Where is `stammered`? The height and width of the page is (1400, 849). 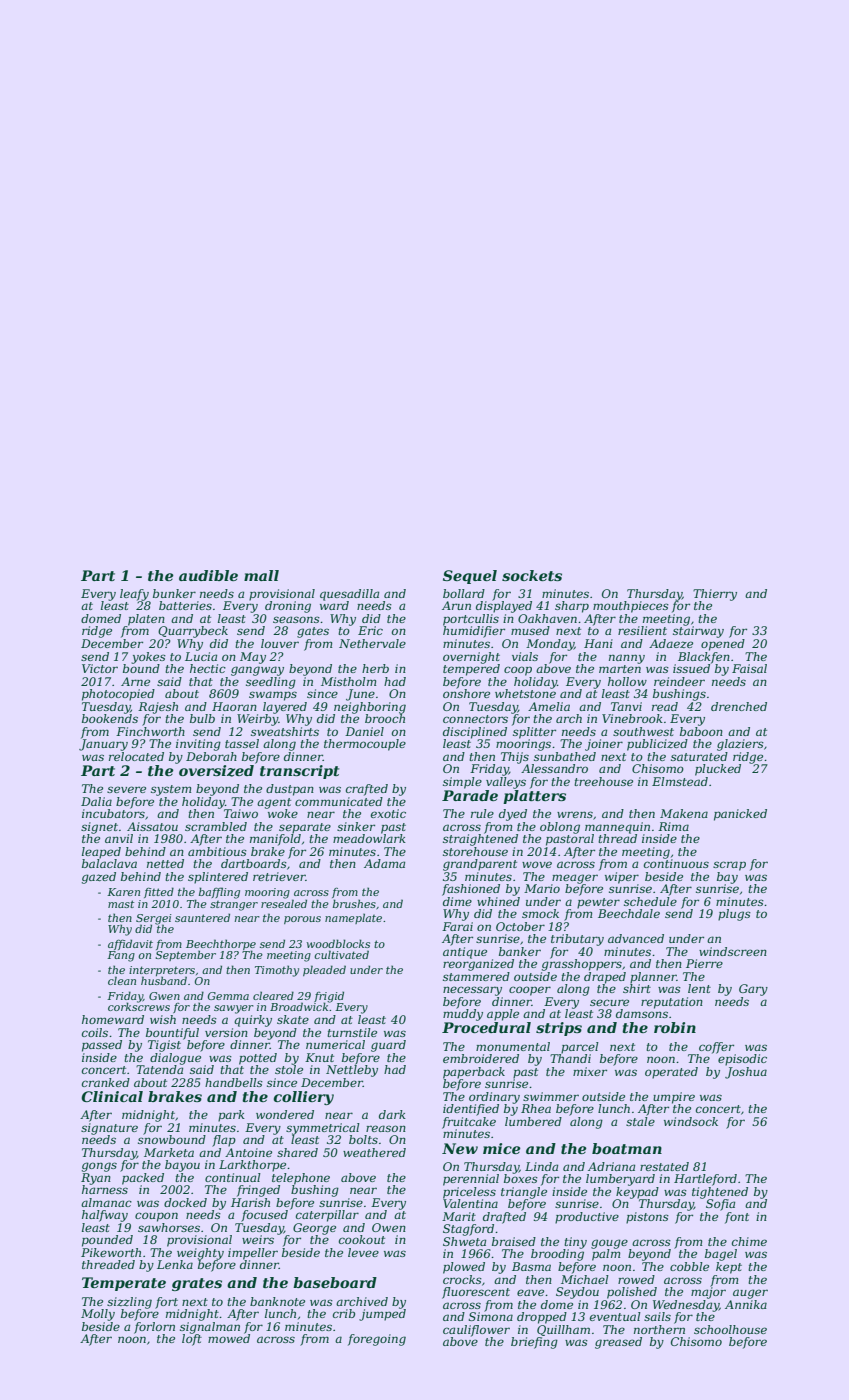
stammered is located at coordinates (476, 976).
